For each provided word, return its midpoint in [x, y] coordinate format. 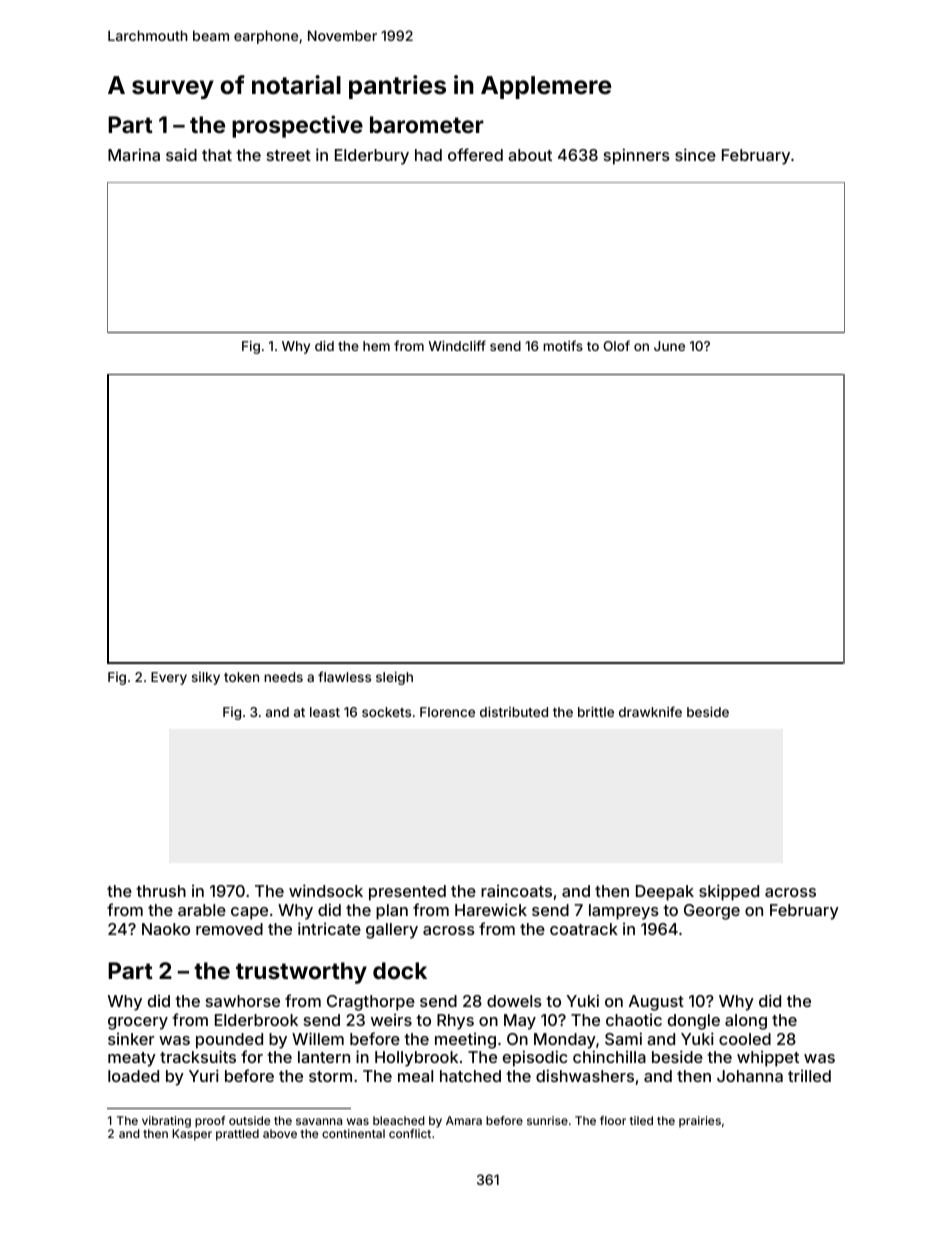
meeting [465, 1041]
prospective [297, 126]
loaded [133, 1076]
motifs [563, 345]
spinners [637, 156]
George [712, 912]
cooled [745, 1039]
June [669, 346]
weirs [391, 1020]
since [695, 154]
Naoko [166, 929]
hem [376, 346]
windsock [326, 890]
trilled [809, 1076]
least [325, 712]
